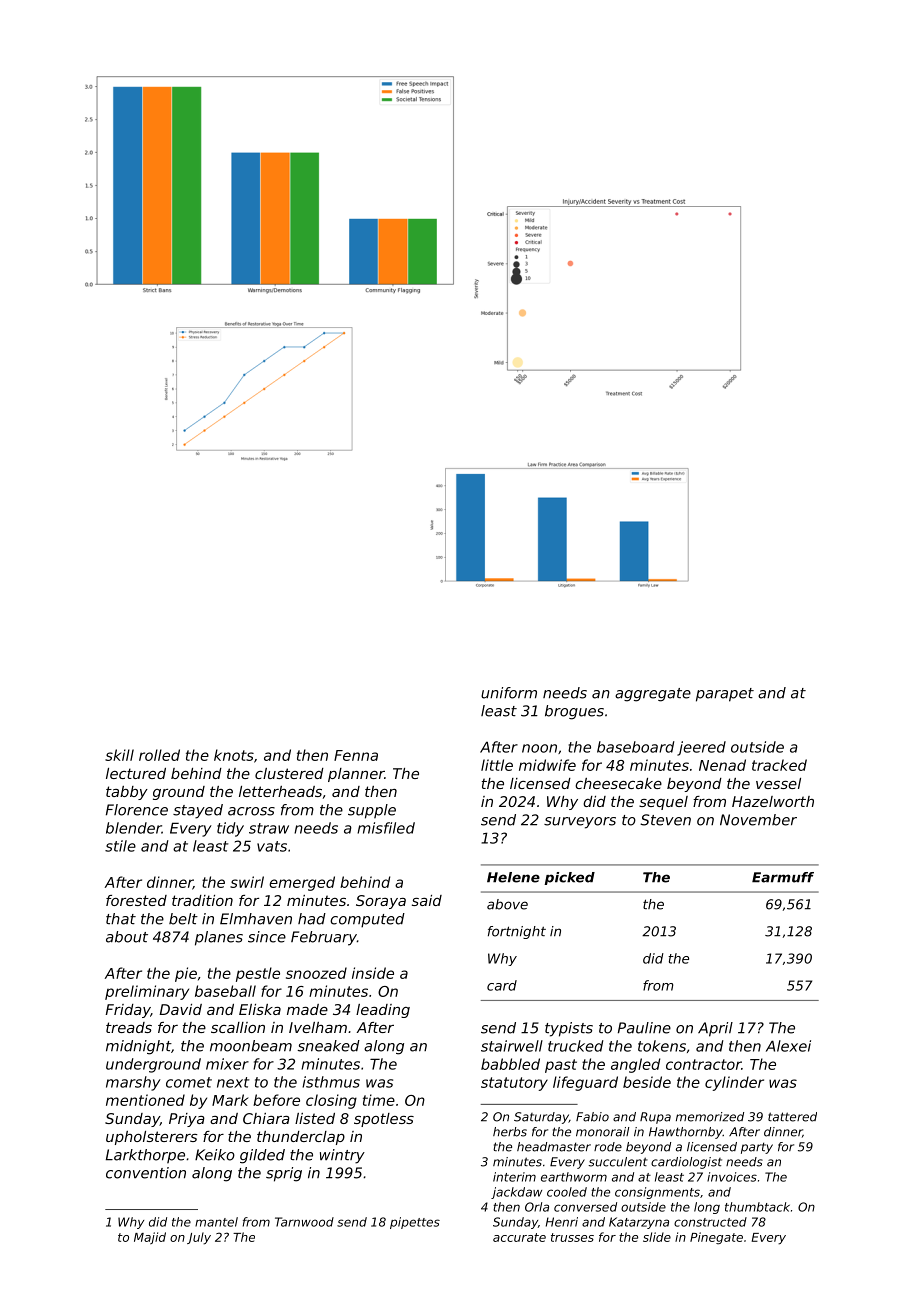 Image resolution: width=924 pixels, height=1308 pixels. I want to click on pestle, so click(258, 974).
